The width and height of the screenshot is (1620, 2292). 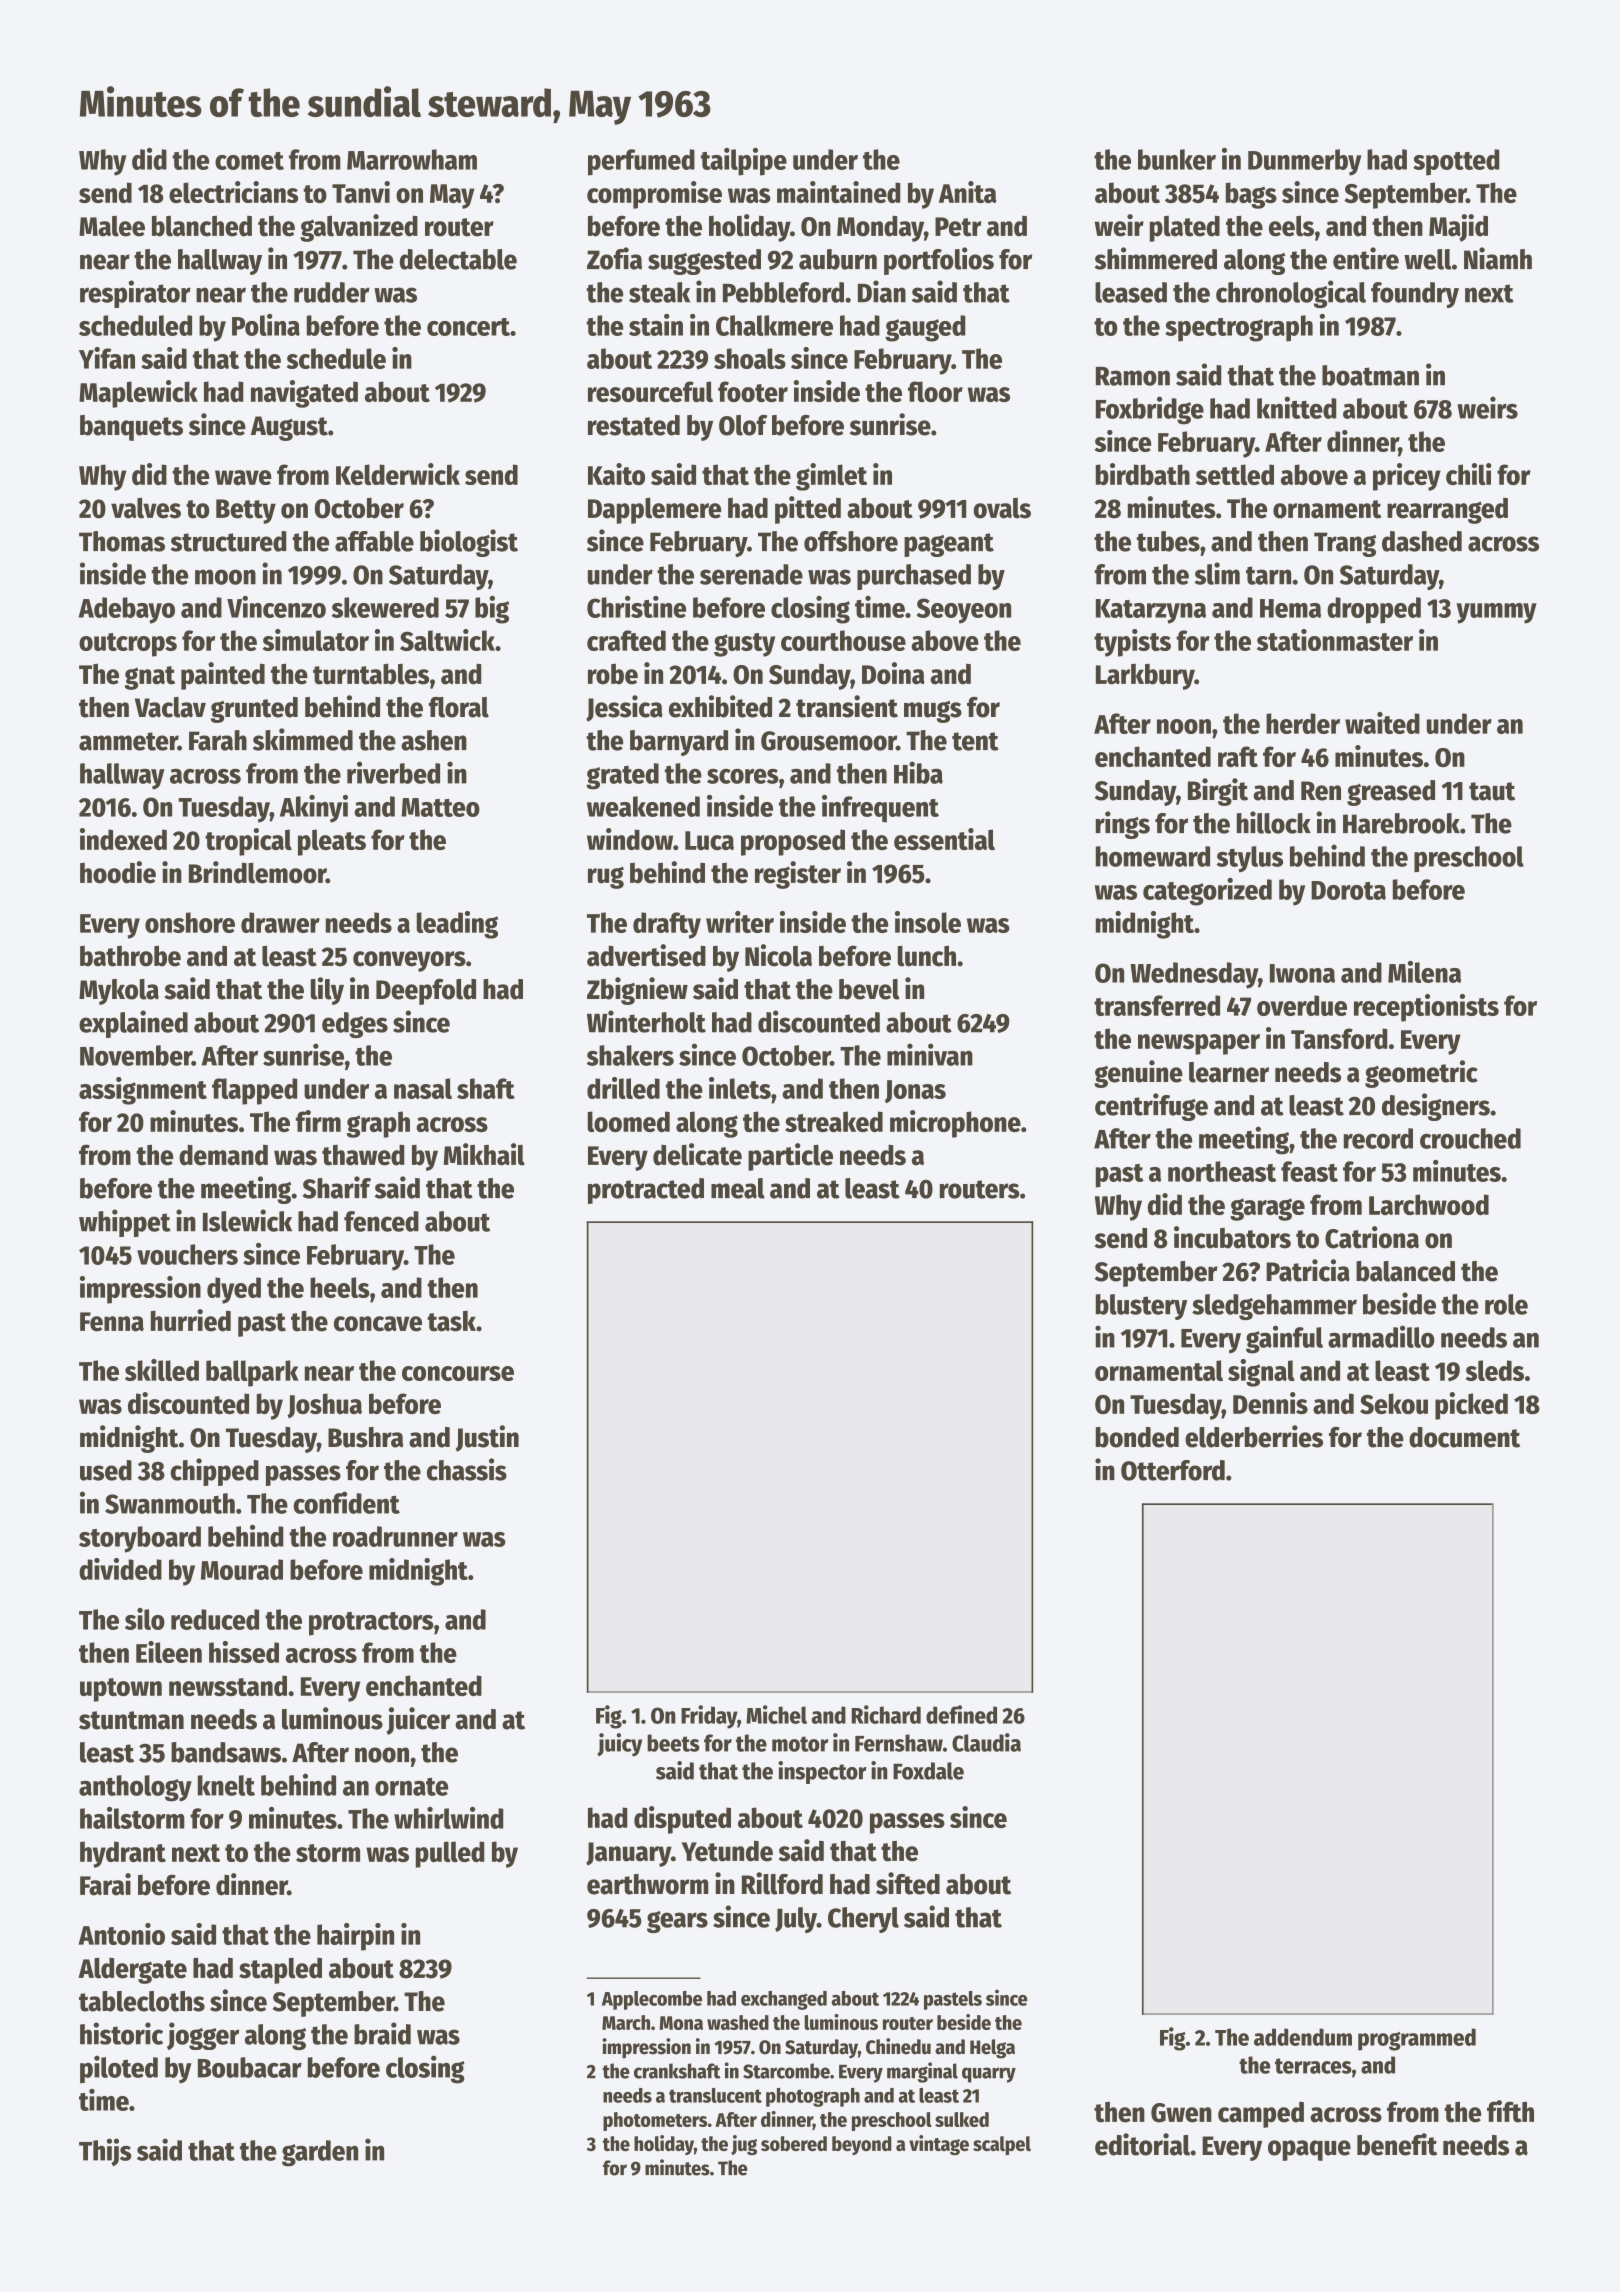 I want to click on beets, so click(x=673, y=1743).
